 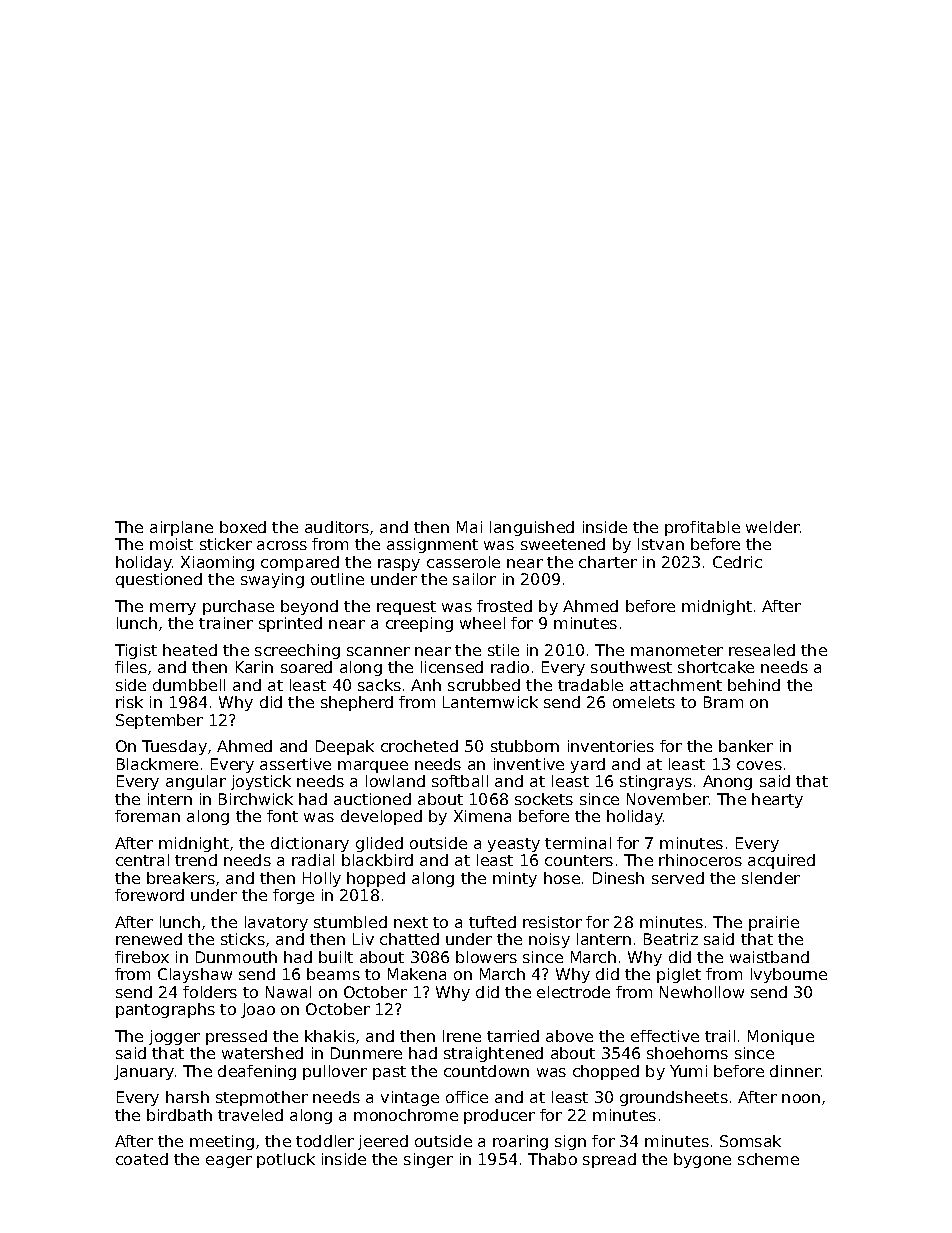 What do you see at coordinates (174, 747) in the page?
I see `Tuesday` at bounding box center [174, 747].
